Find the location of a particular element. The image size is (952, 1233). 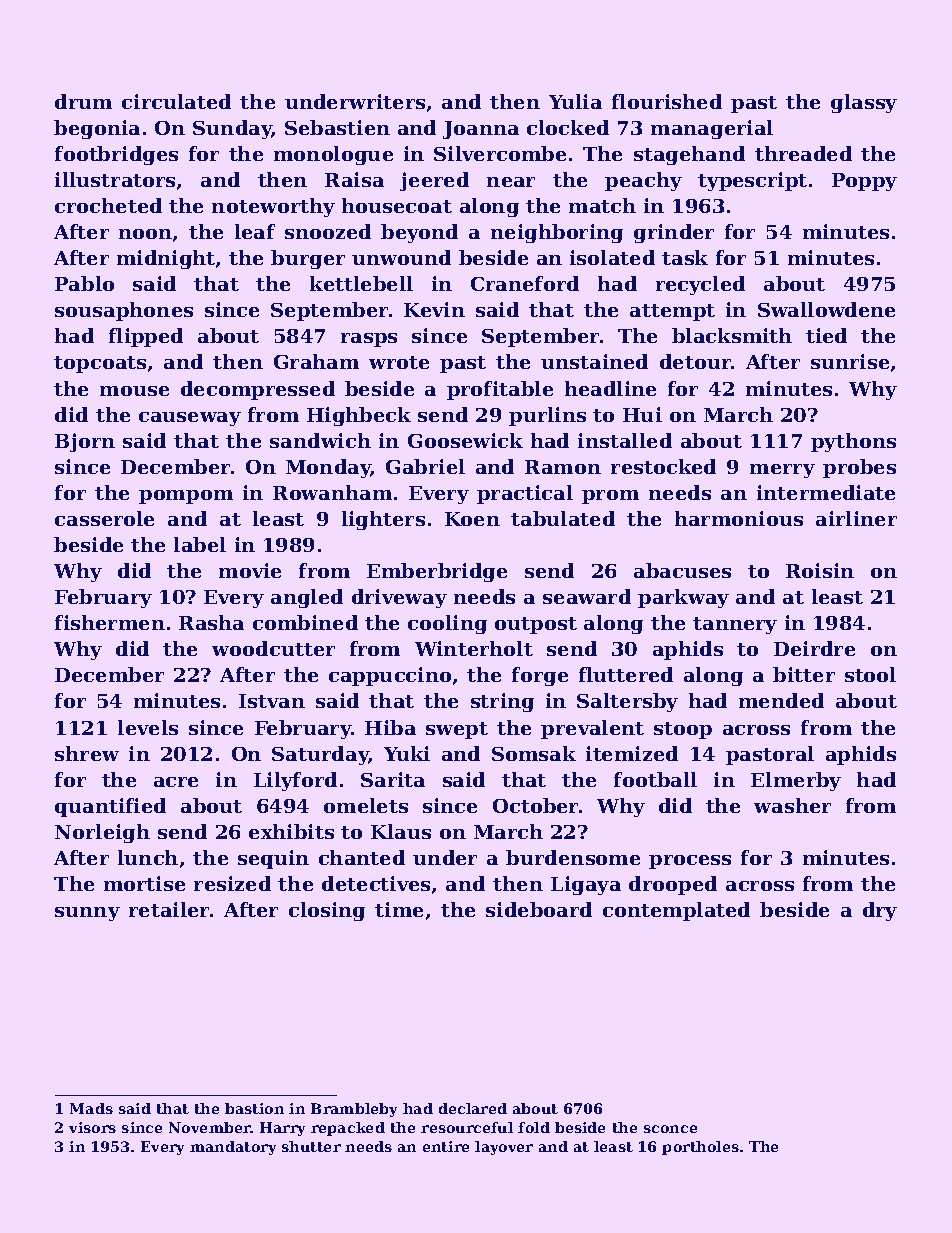

portholes is located at coordinates (700, 1148).
